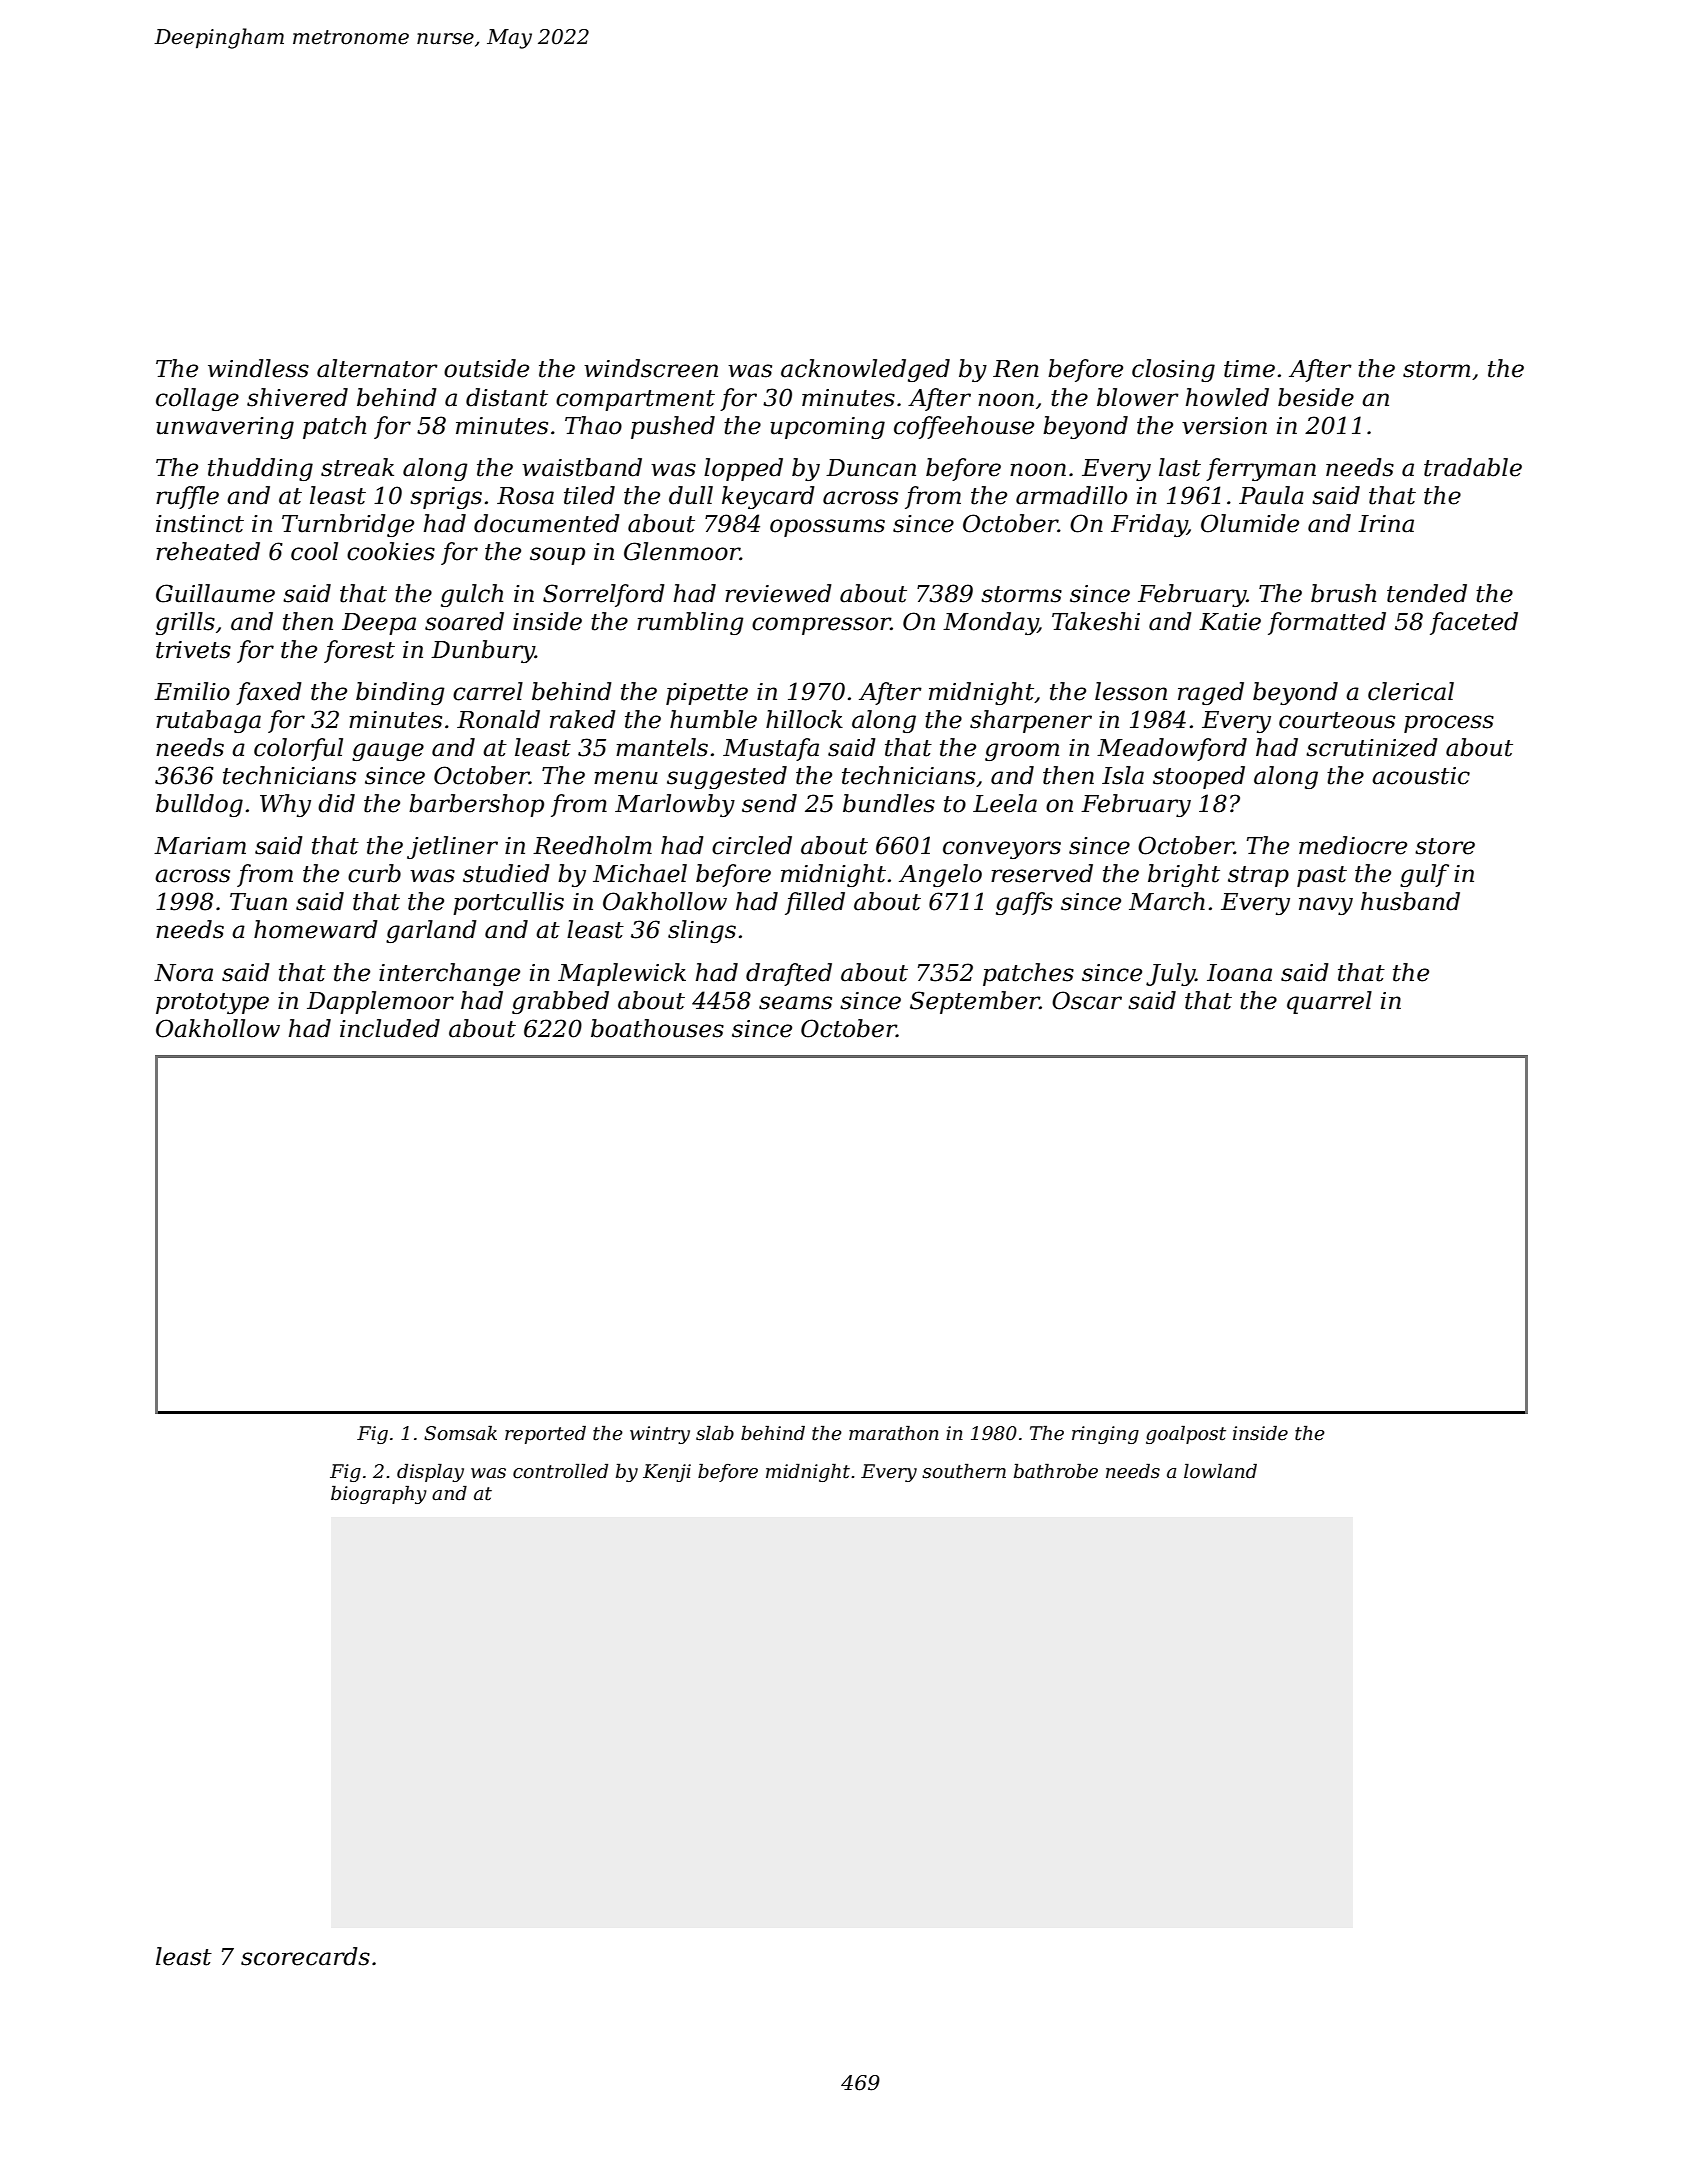 The height and width of the document is (2178, 1683). What do you see at coordinates (305, 1956) in the document?
I see `scorecards` at bounding box center [305, 1956].
